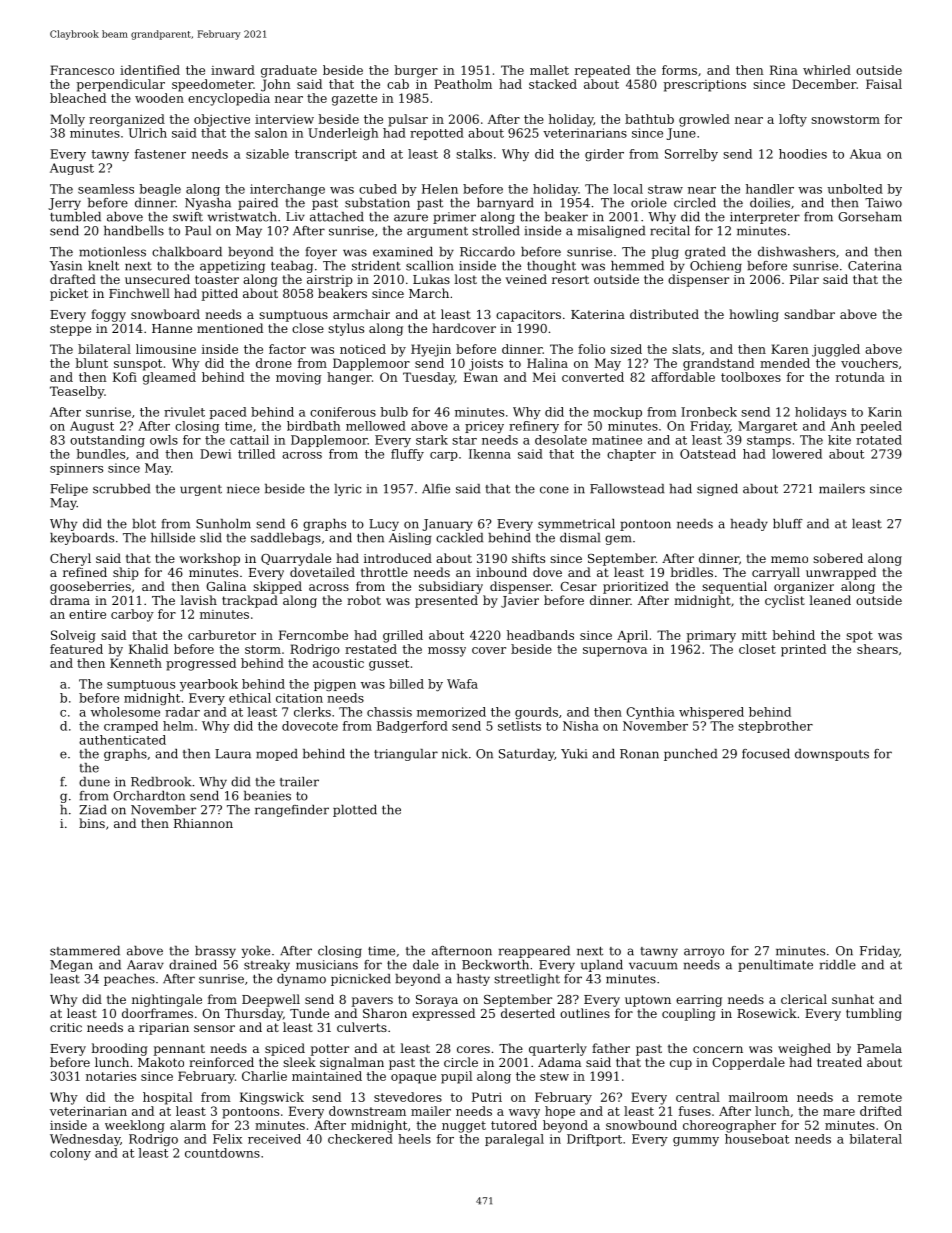  Describe the element at coordinates (580, 538) in the screenshot. I see `dismal` at that location.
